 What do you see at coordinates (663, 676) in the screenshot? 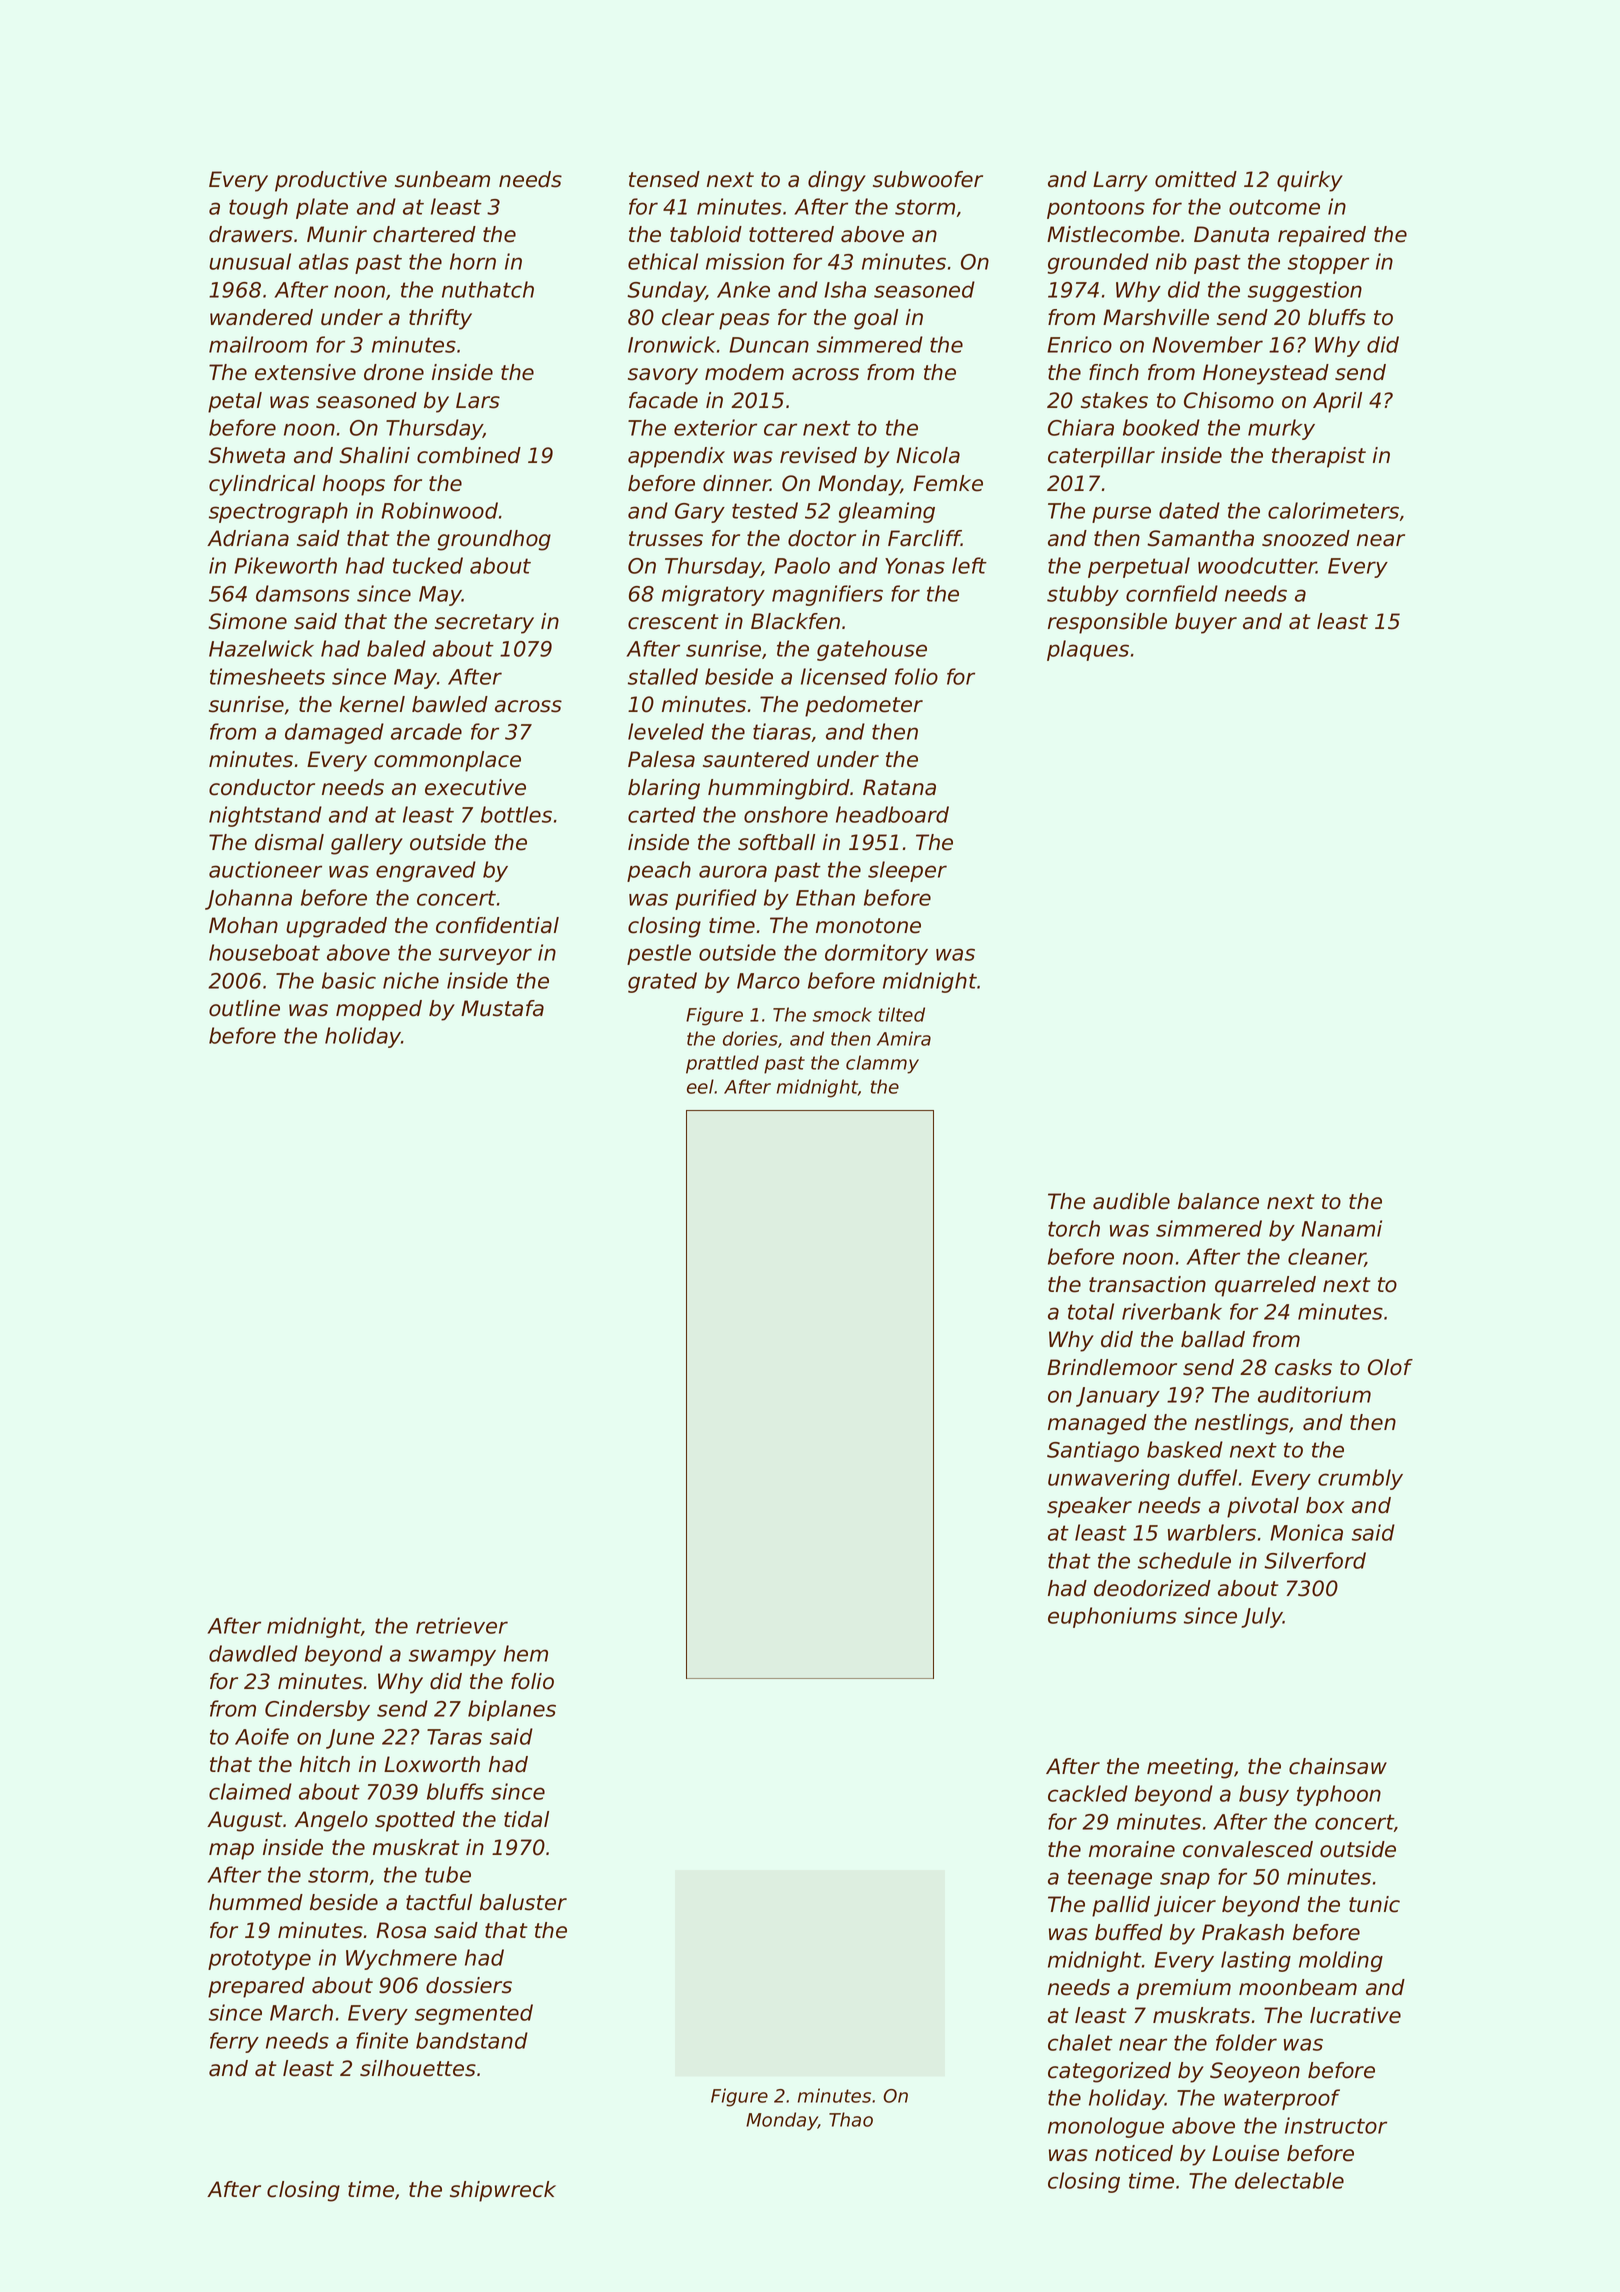
I see `stalled` at bounding box center [663, 676].
